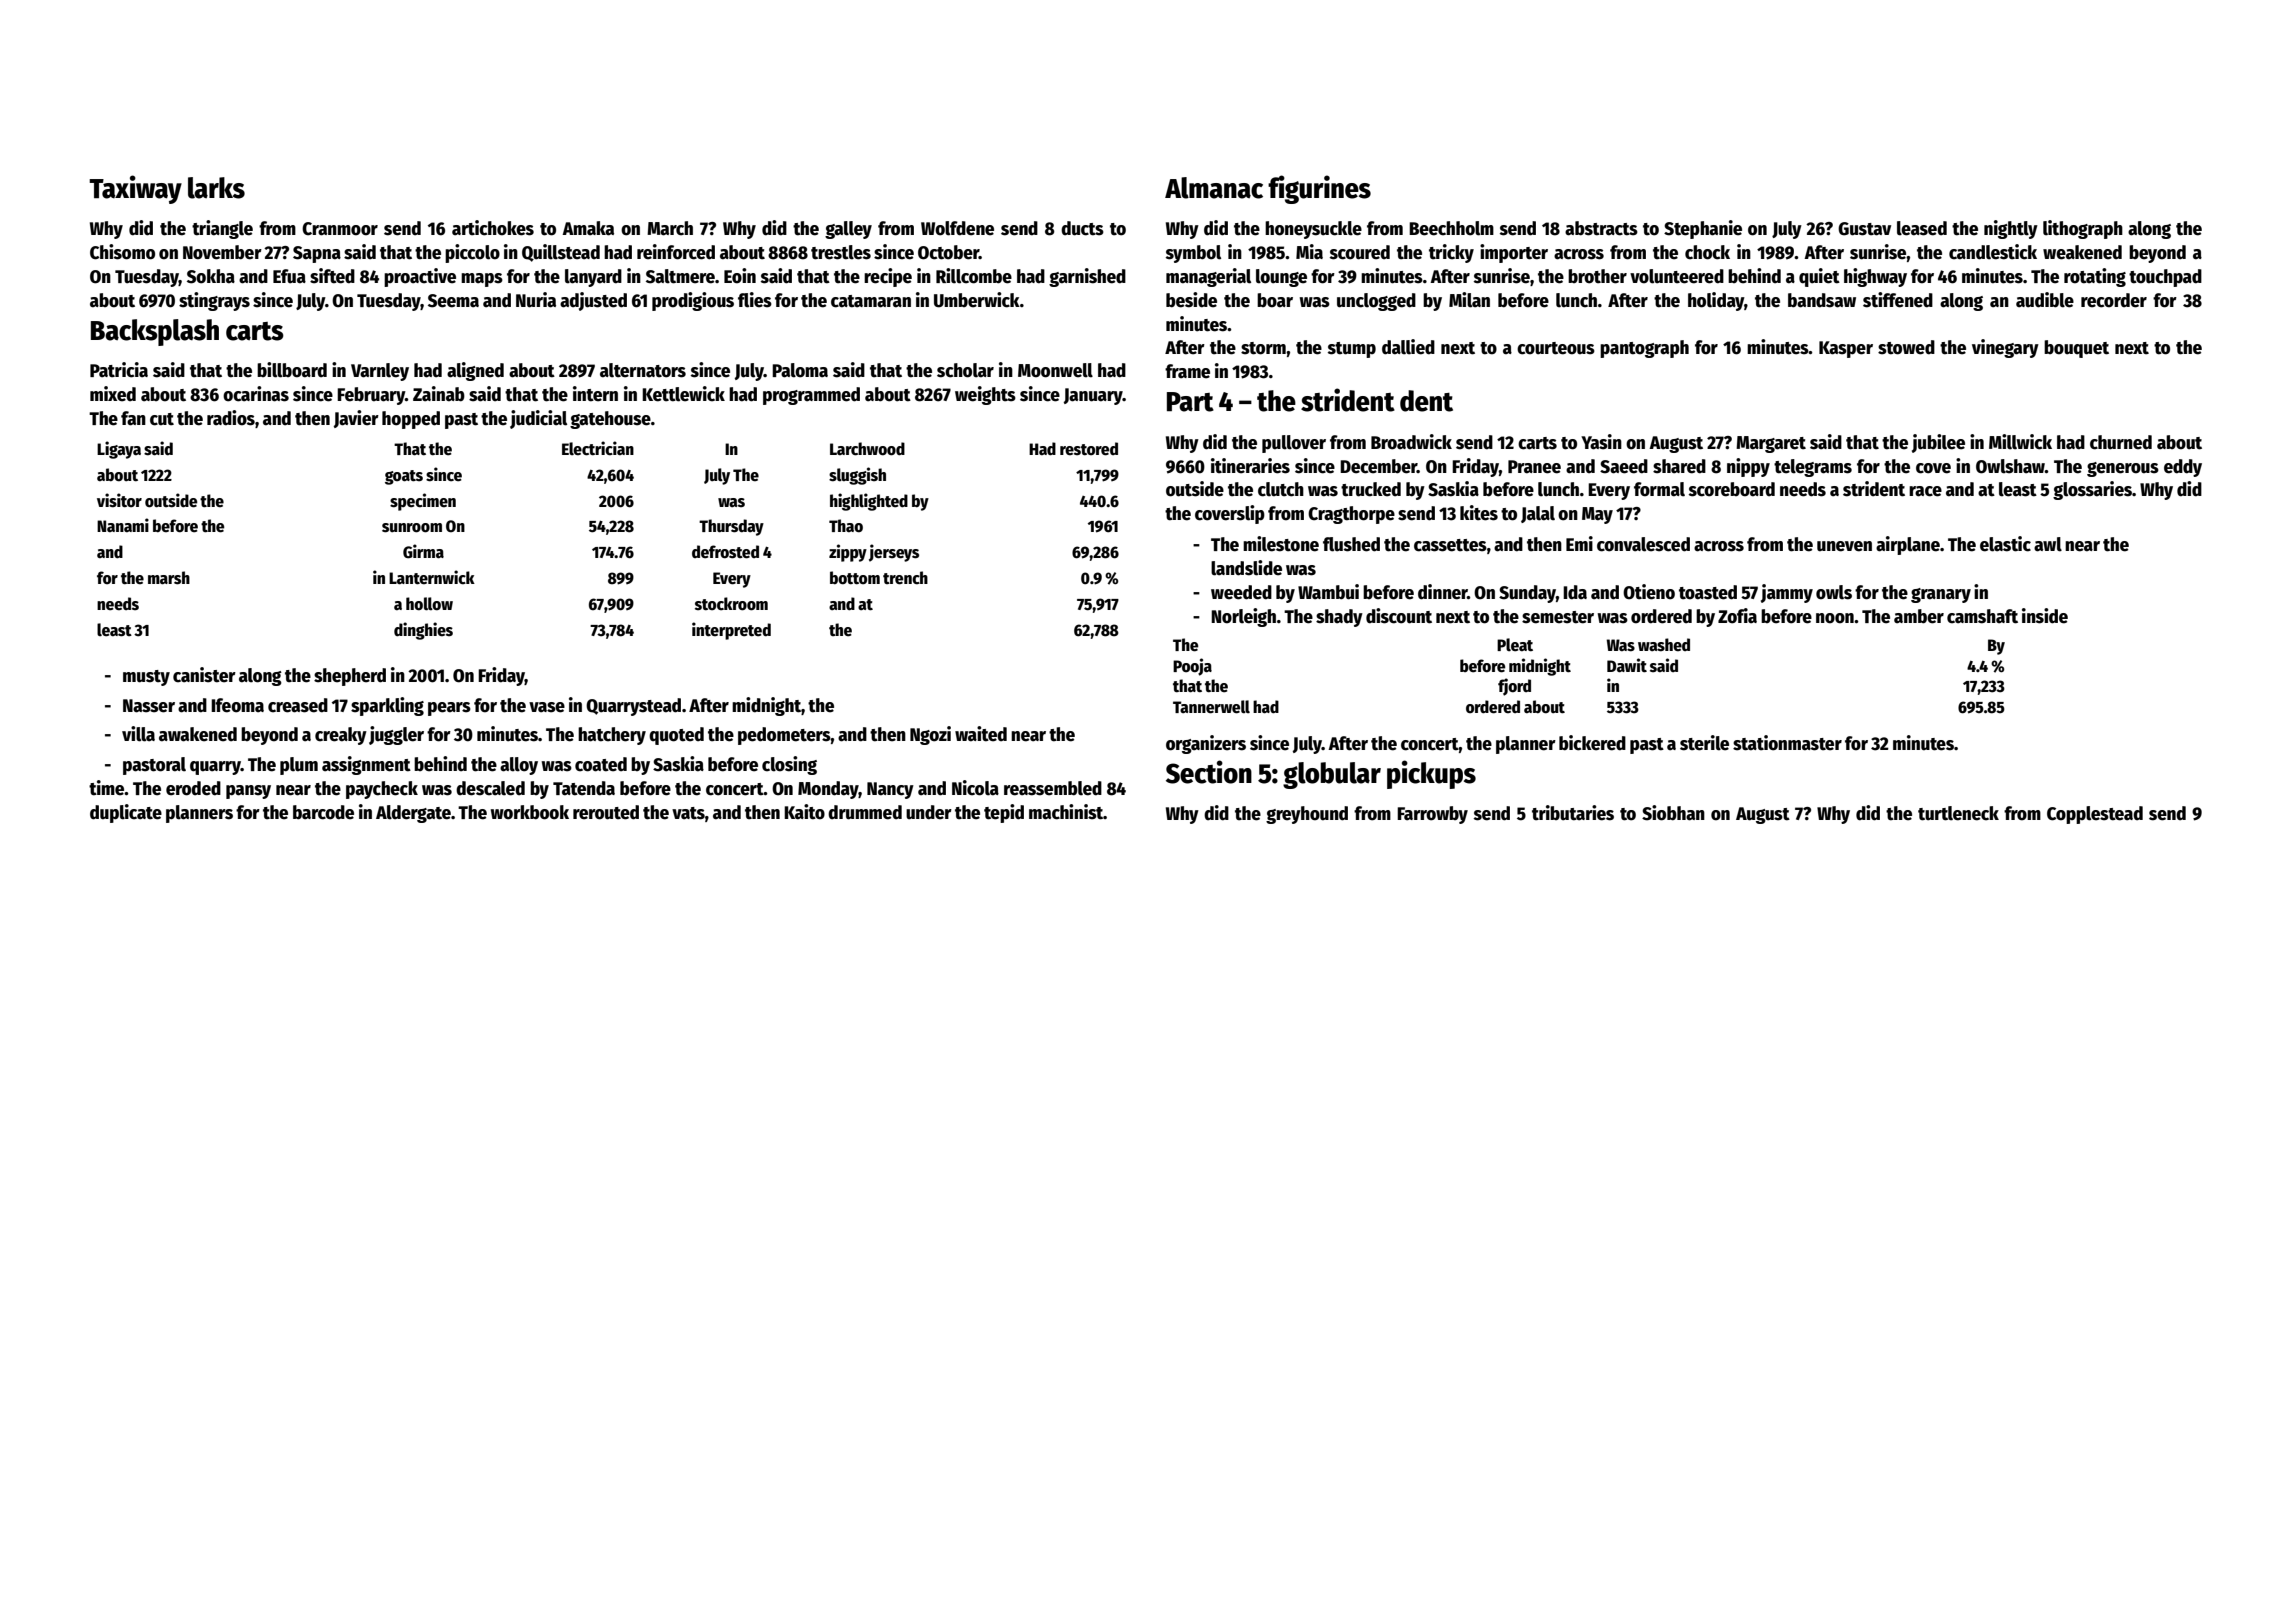 This image has height=1620, width=2292. What do you see at coordinates (606, 812) in the image?
I see `rerouted` at bounding box center [606, 812].
